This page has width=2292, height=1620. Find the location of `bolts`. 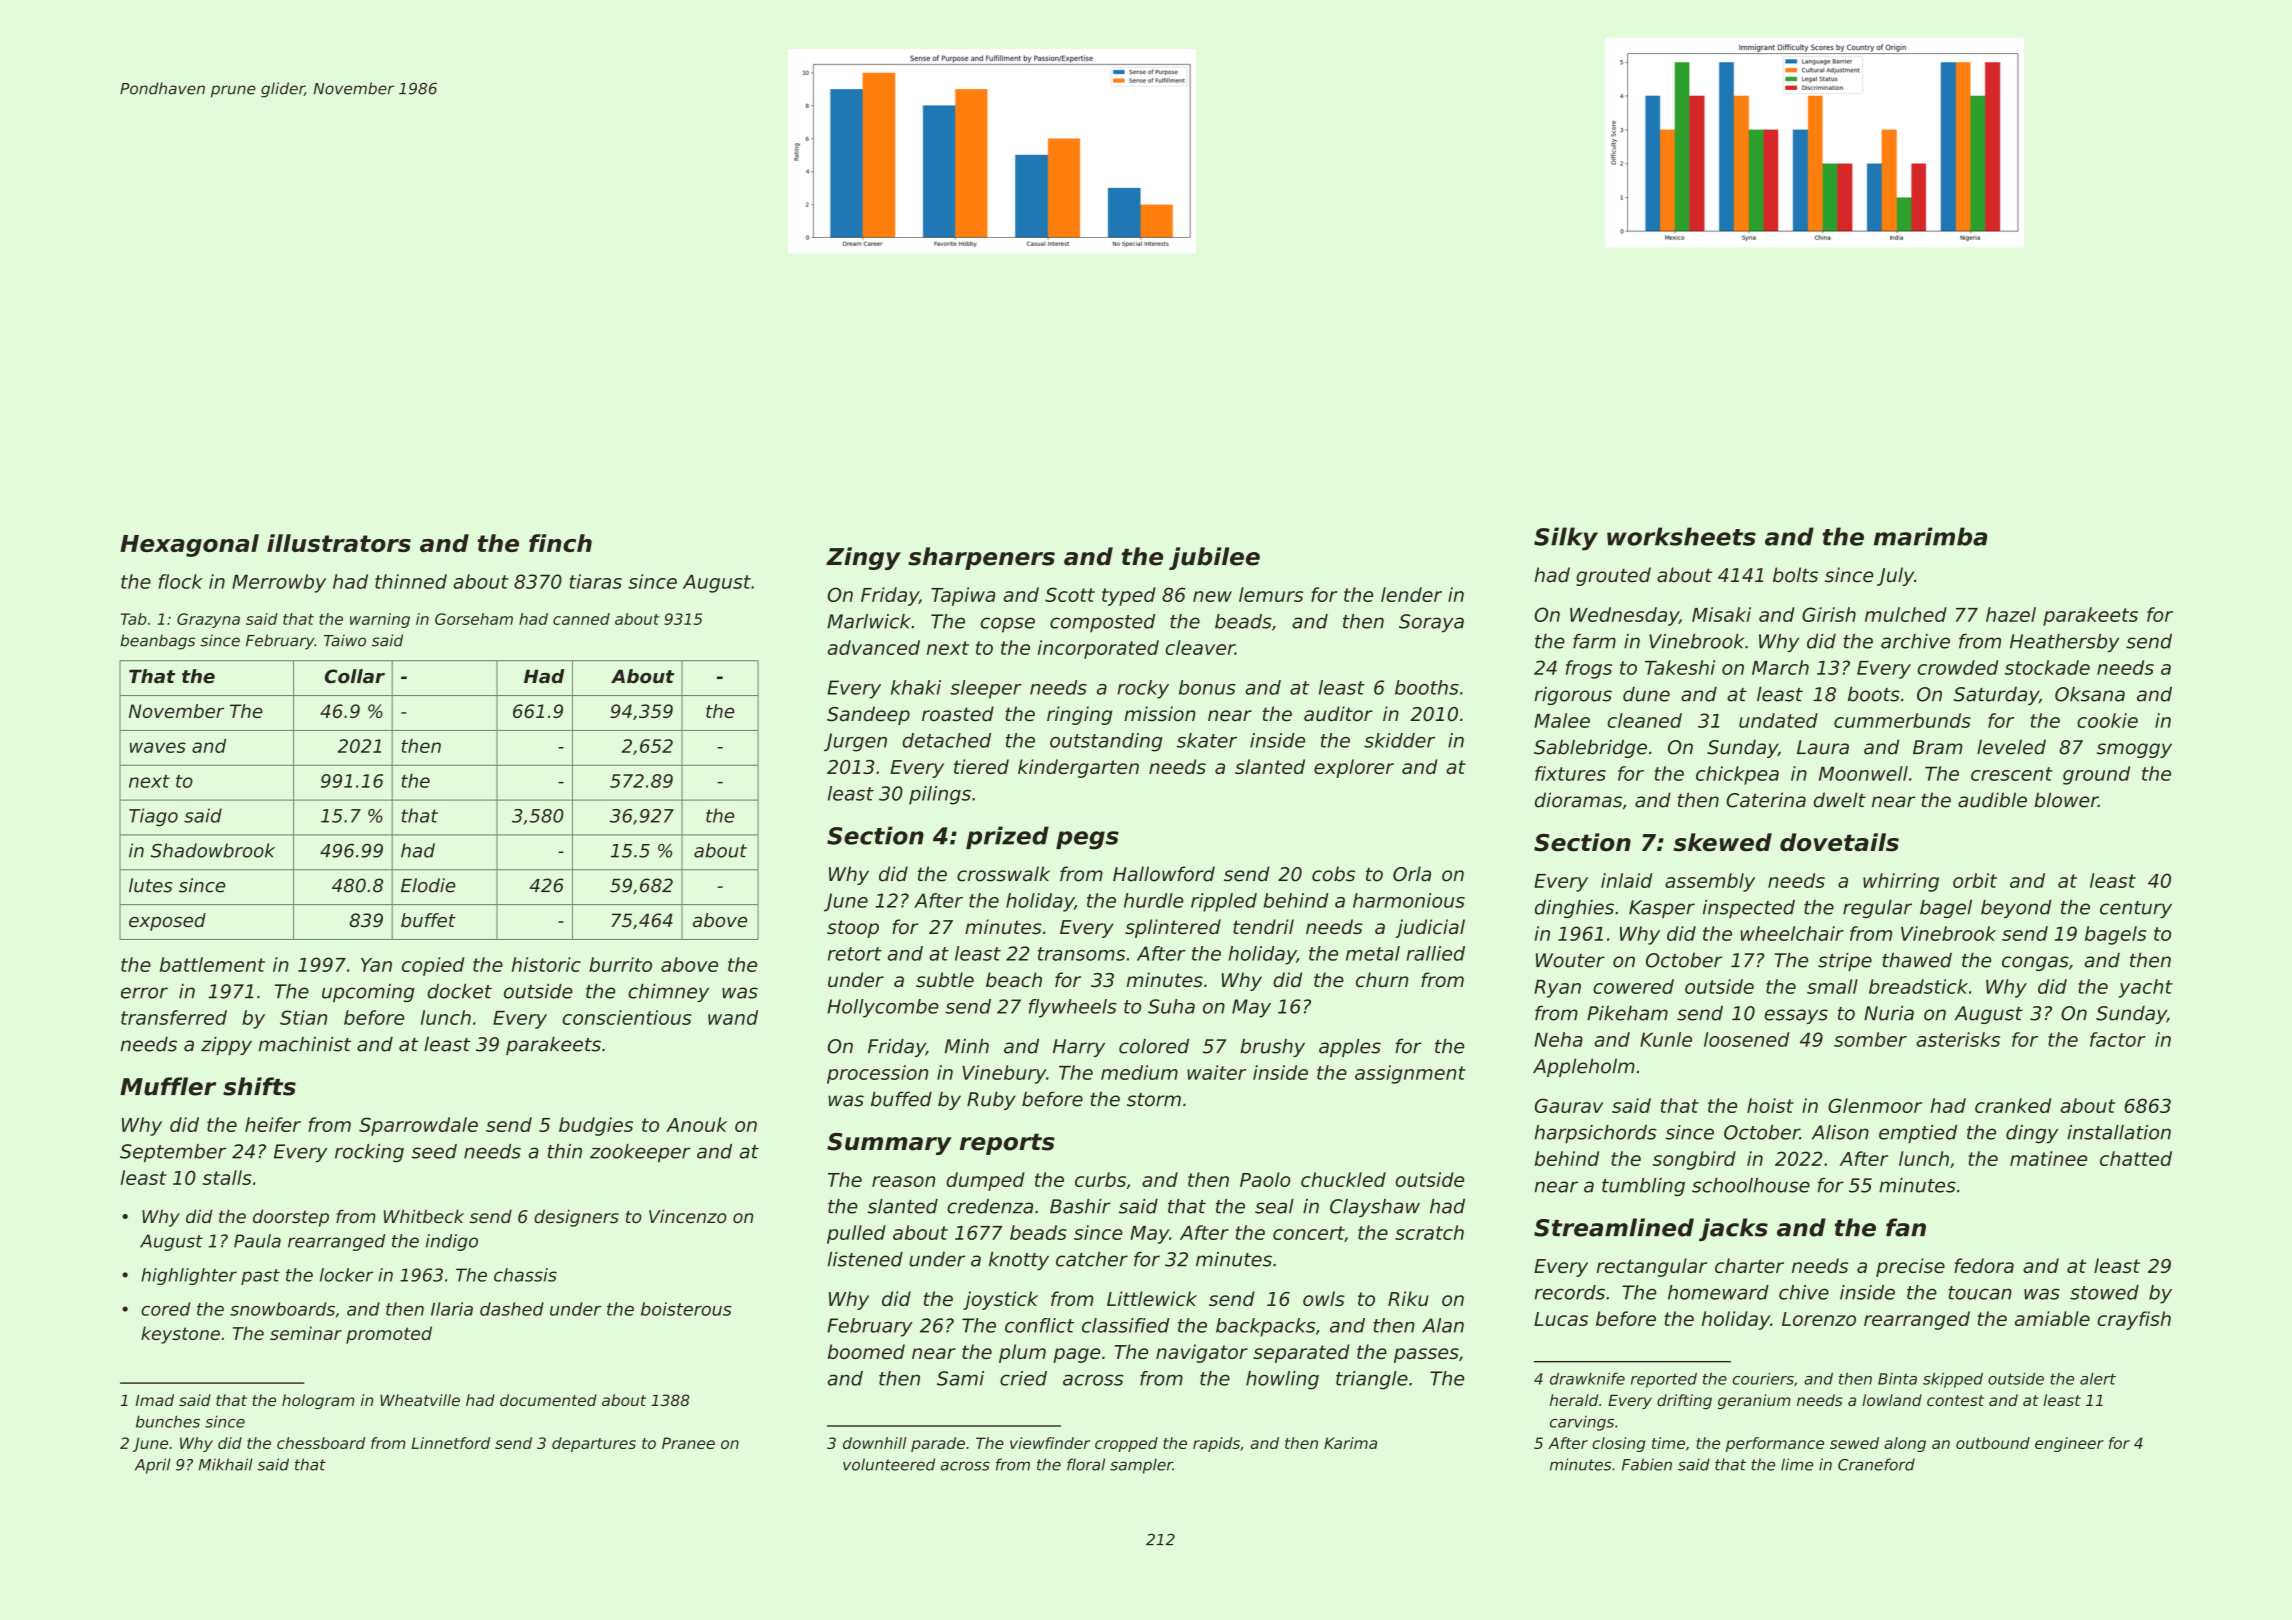

bolts is located at coordinates (1795, 575).
